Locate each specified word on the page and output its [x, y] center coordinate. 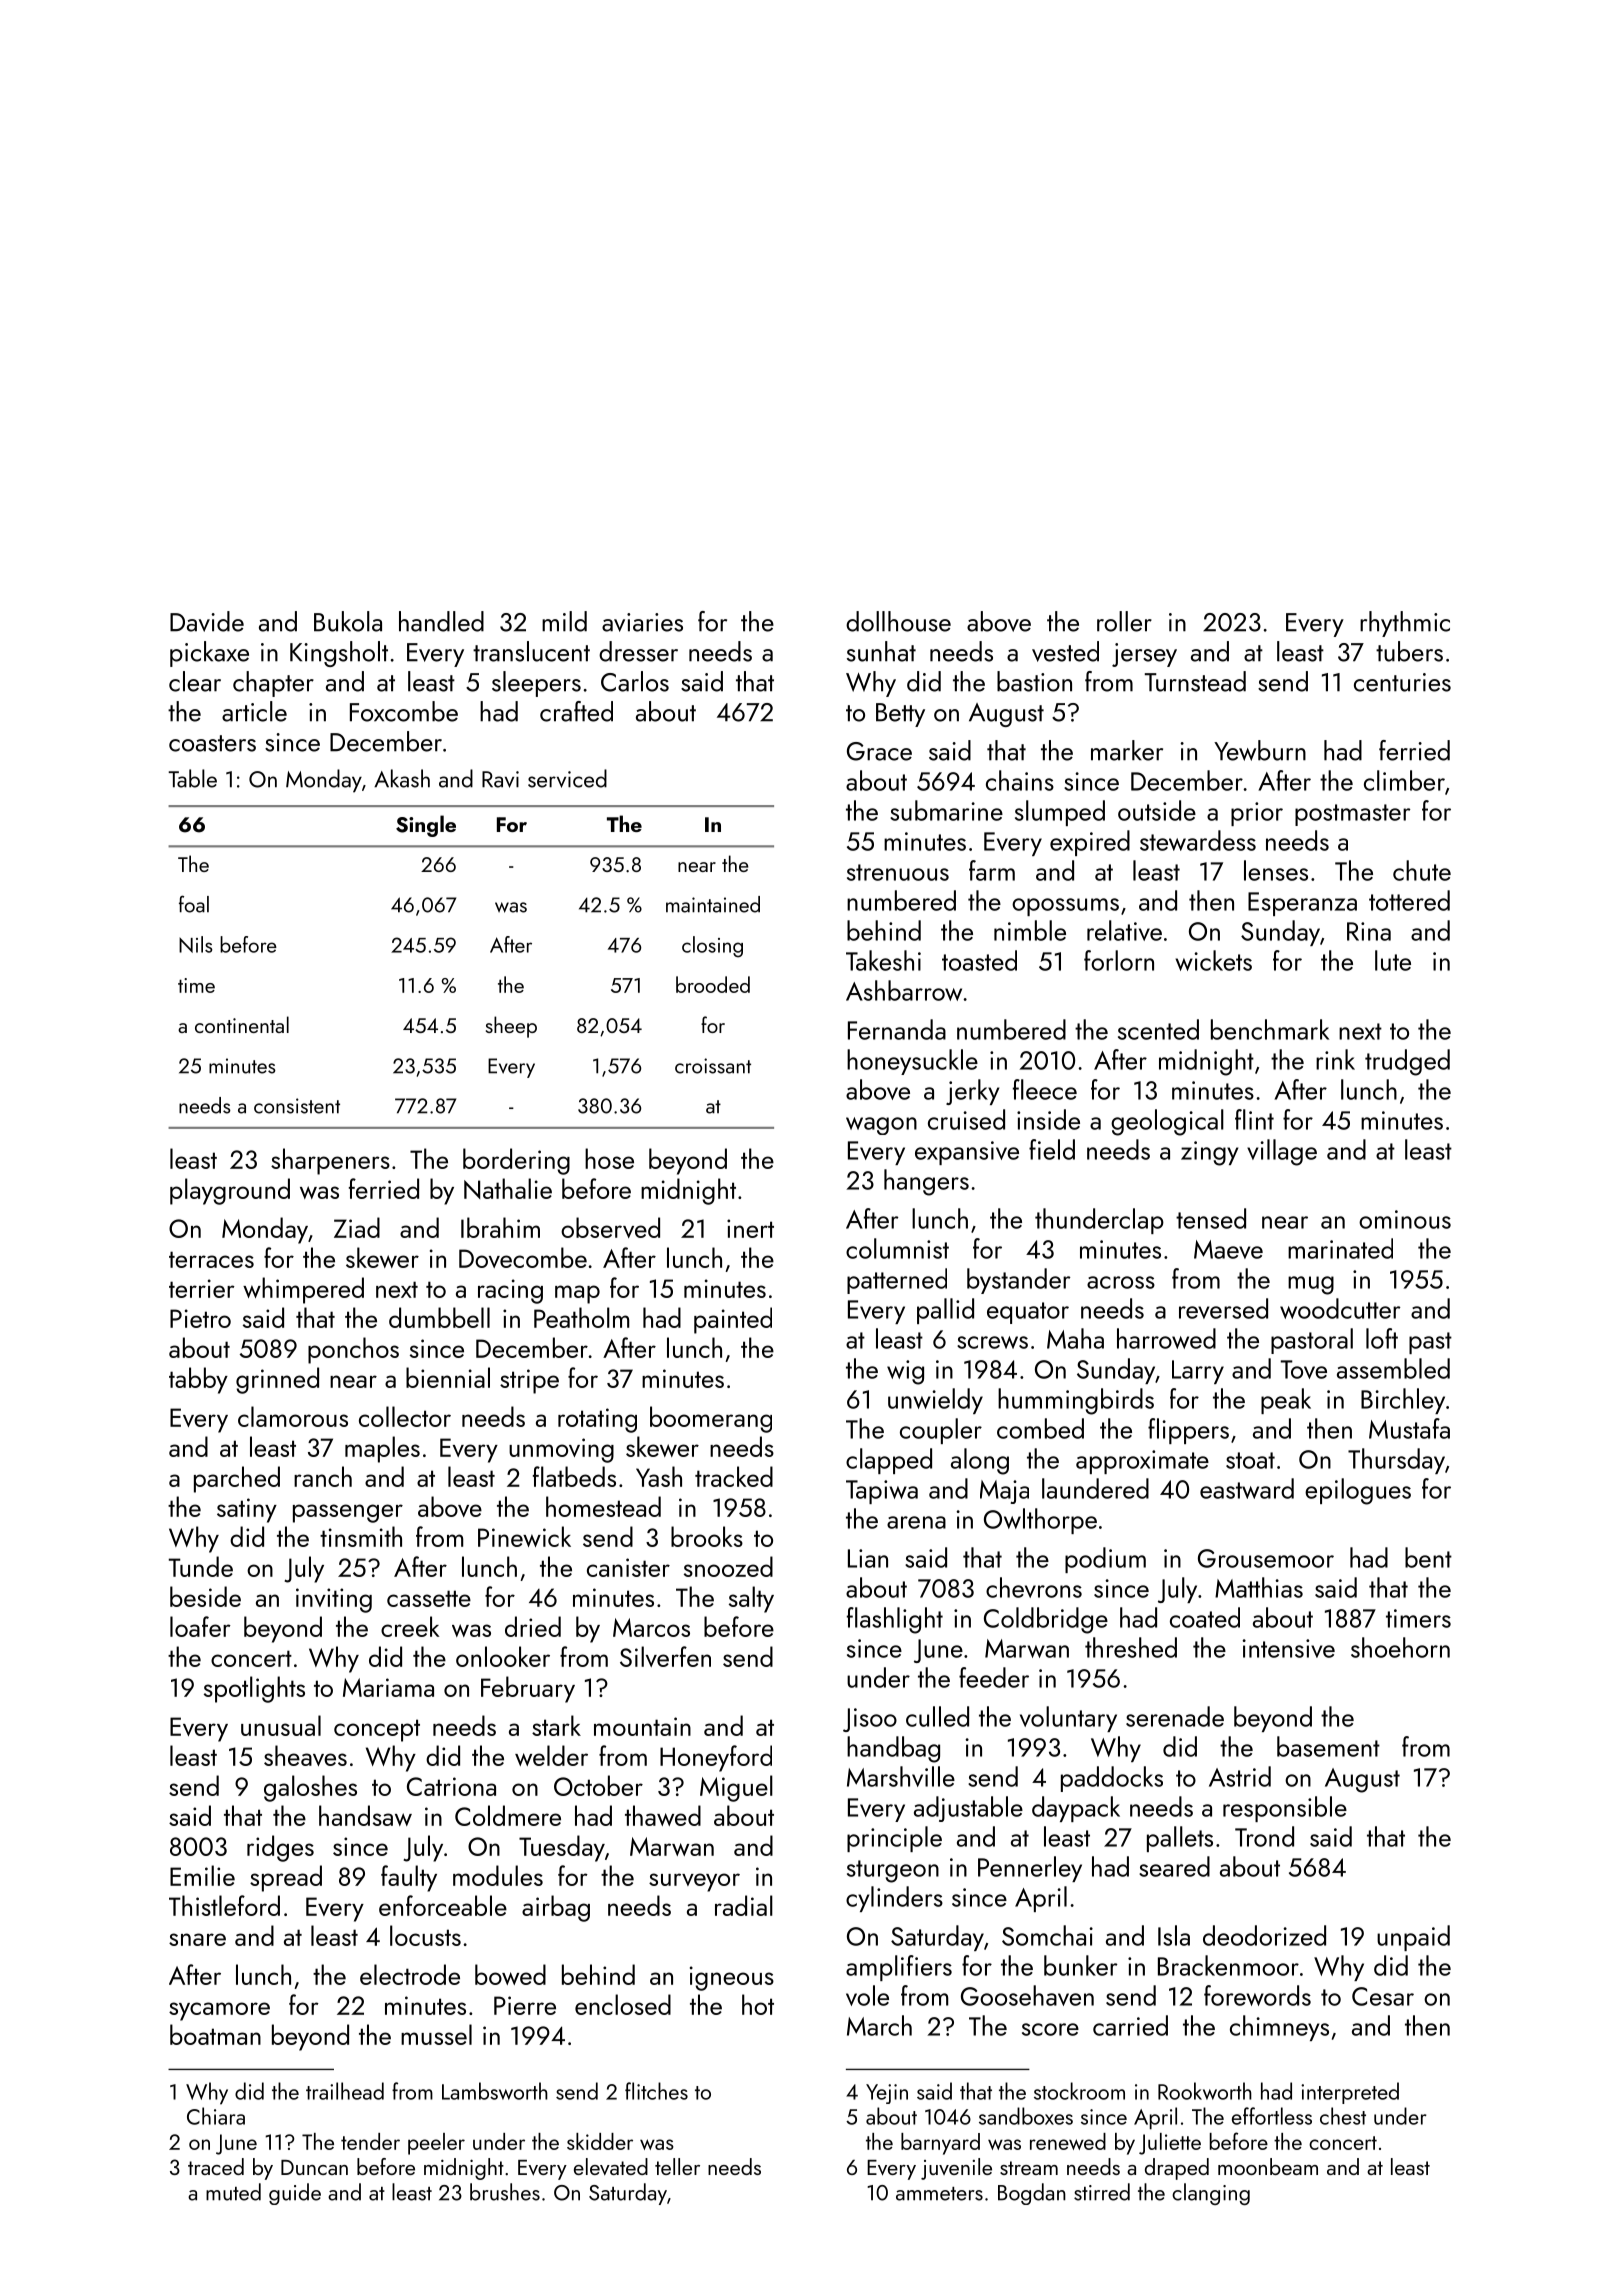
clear [195, 681]
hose [609, 1158]
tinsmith [361, 1536]
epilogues [1358, 1491]
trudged [1407, 1062]
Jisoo [870, 1720]
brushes [505, 2192]
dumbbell [439, 1317]
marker [1127, 750]
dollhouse [898, 621]
